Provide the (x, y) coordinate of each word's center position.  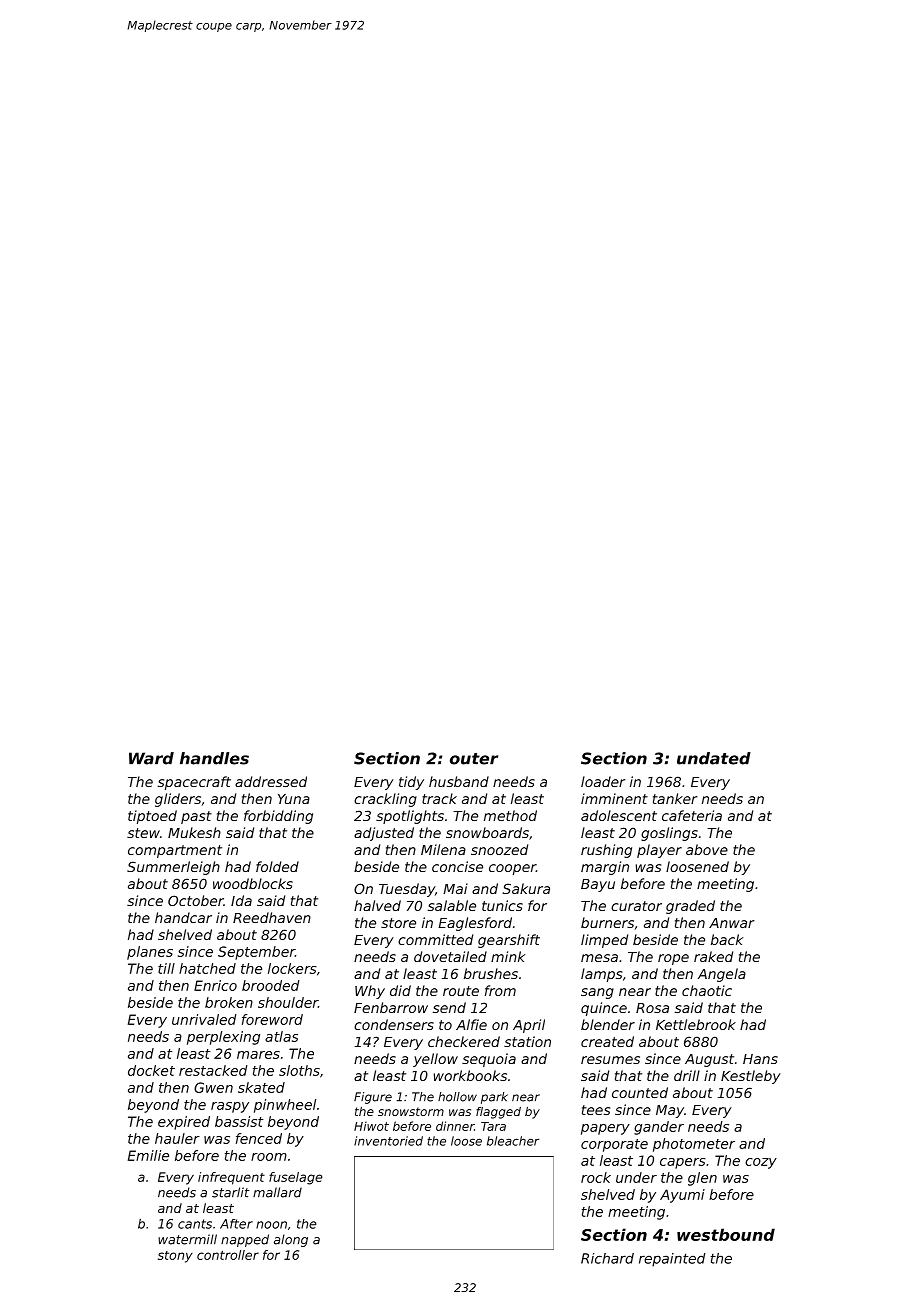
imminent (614, 798)
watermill (187, 1239)
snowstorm (411, 1111)
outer (474, 759)
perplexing (223, 1038)
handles (214, 758)
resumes (610, 1060)
